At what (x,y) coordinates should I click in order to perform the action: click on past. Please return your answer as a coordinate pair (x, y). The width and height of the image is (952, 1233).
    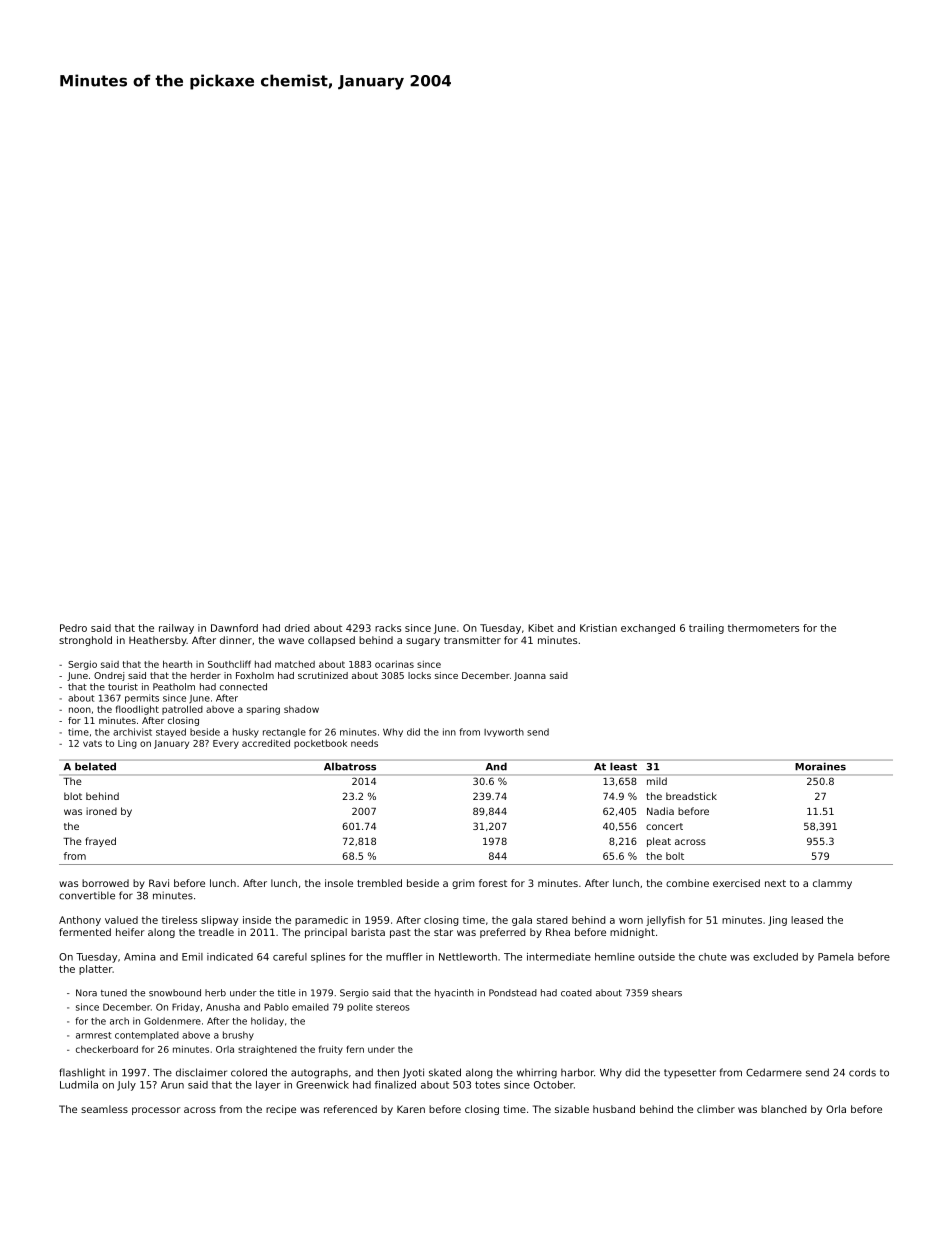
    Looking at the image, I should click on (400, 933).
